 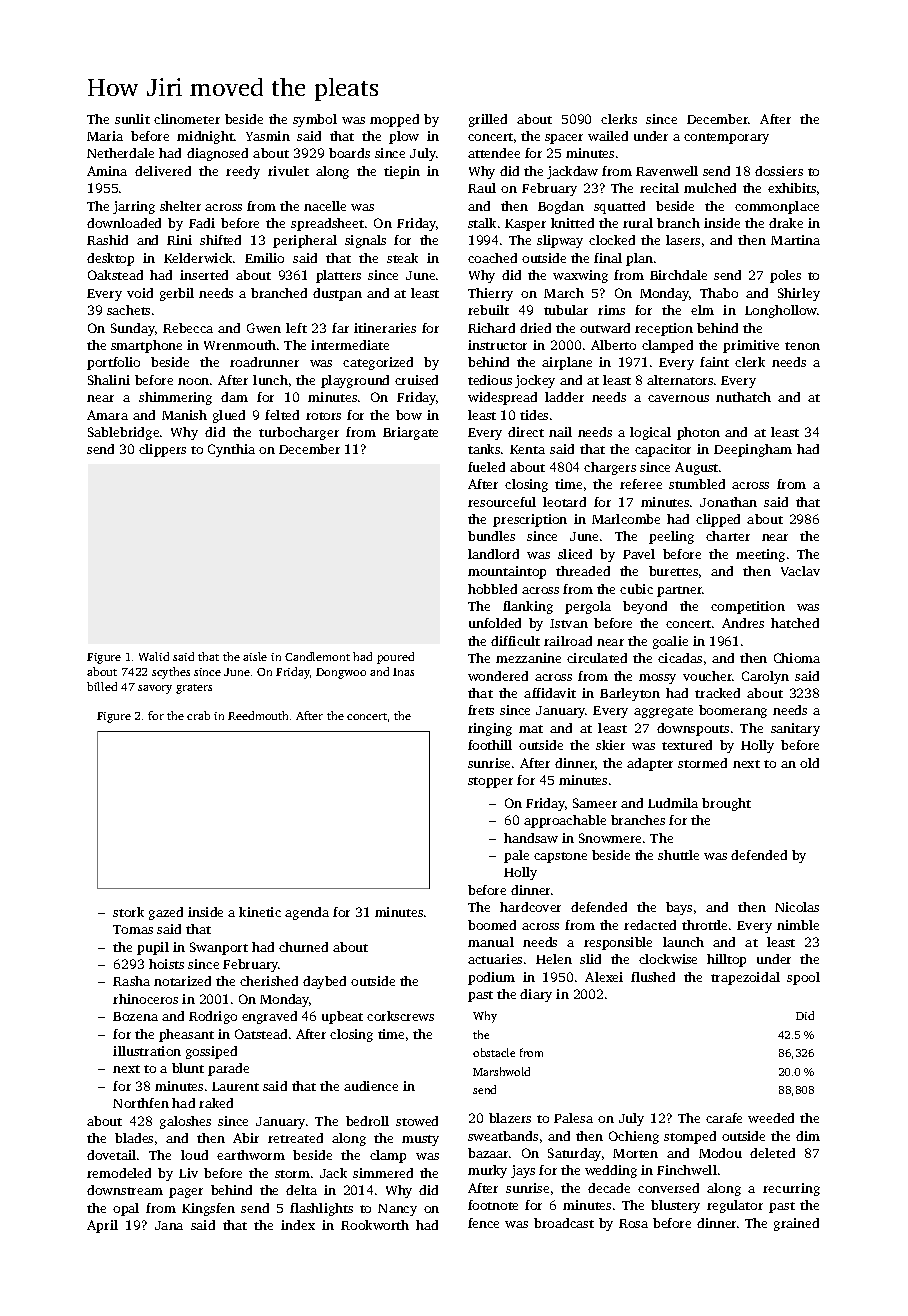 I want to click on fueled, so click(x=486, y=467).
